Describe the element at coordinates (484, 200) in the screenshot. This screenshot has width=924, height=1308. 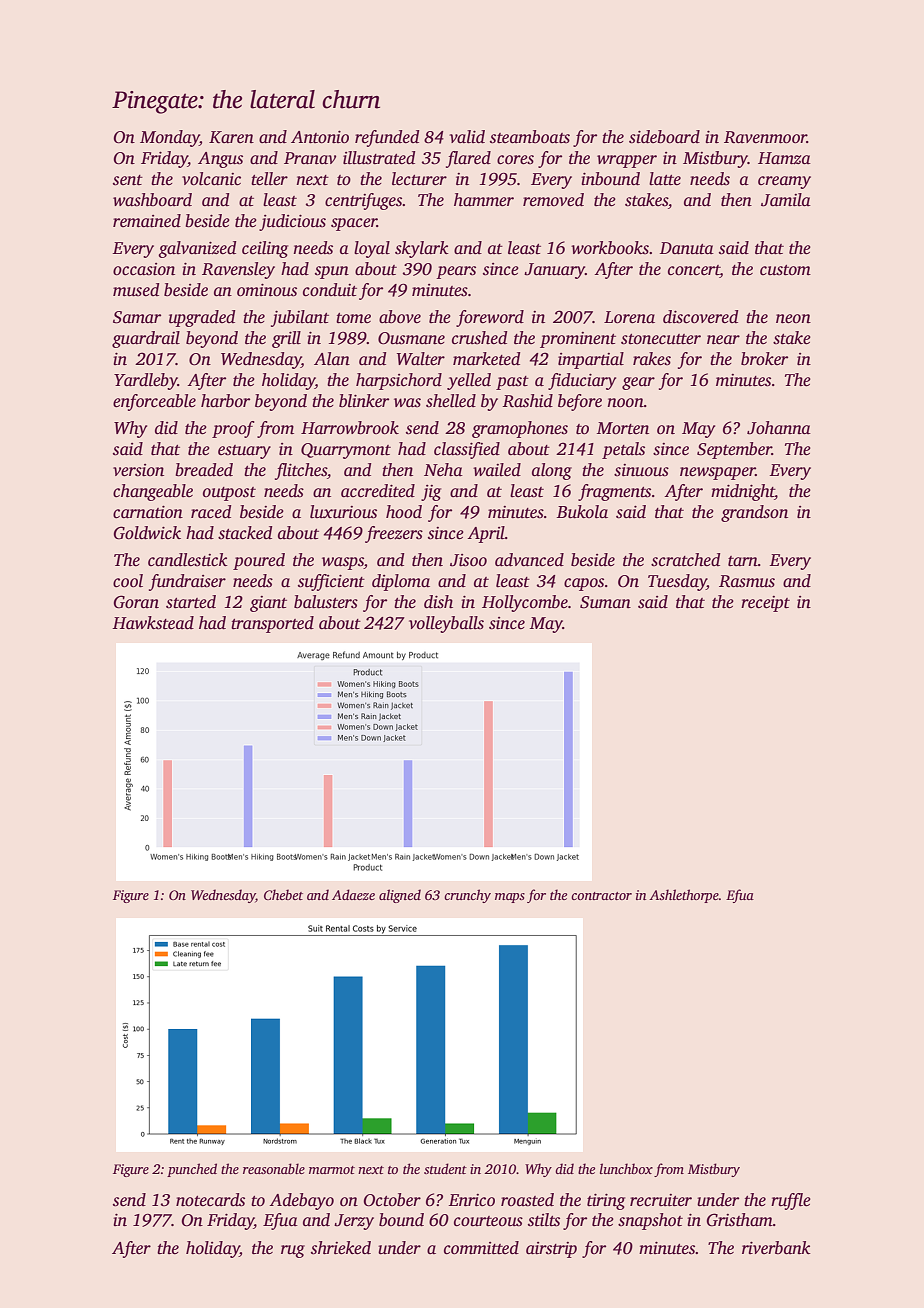
I see `hammer` at that location.
